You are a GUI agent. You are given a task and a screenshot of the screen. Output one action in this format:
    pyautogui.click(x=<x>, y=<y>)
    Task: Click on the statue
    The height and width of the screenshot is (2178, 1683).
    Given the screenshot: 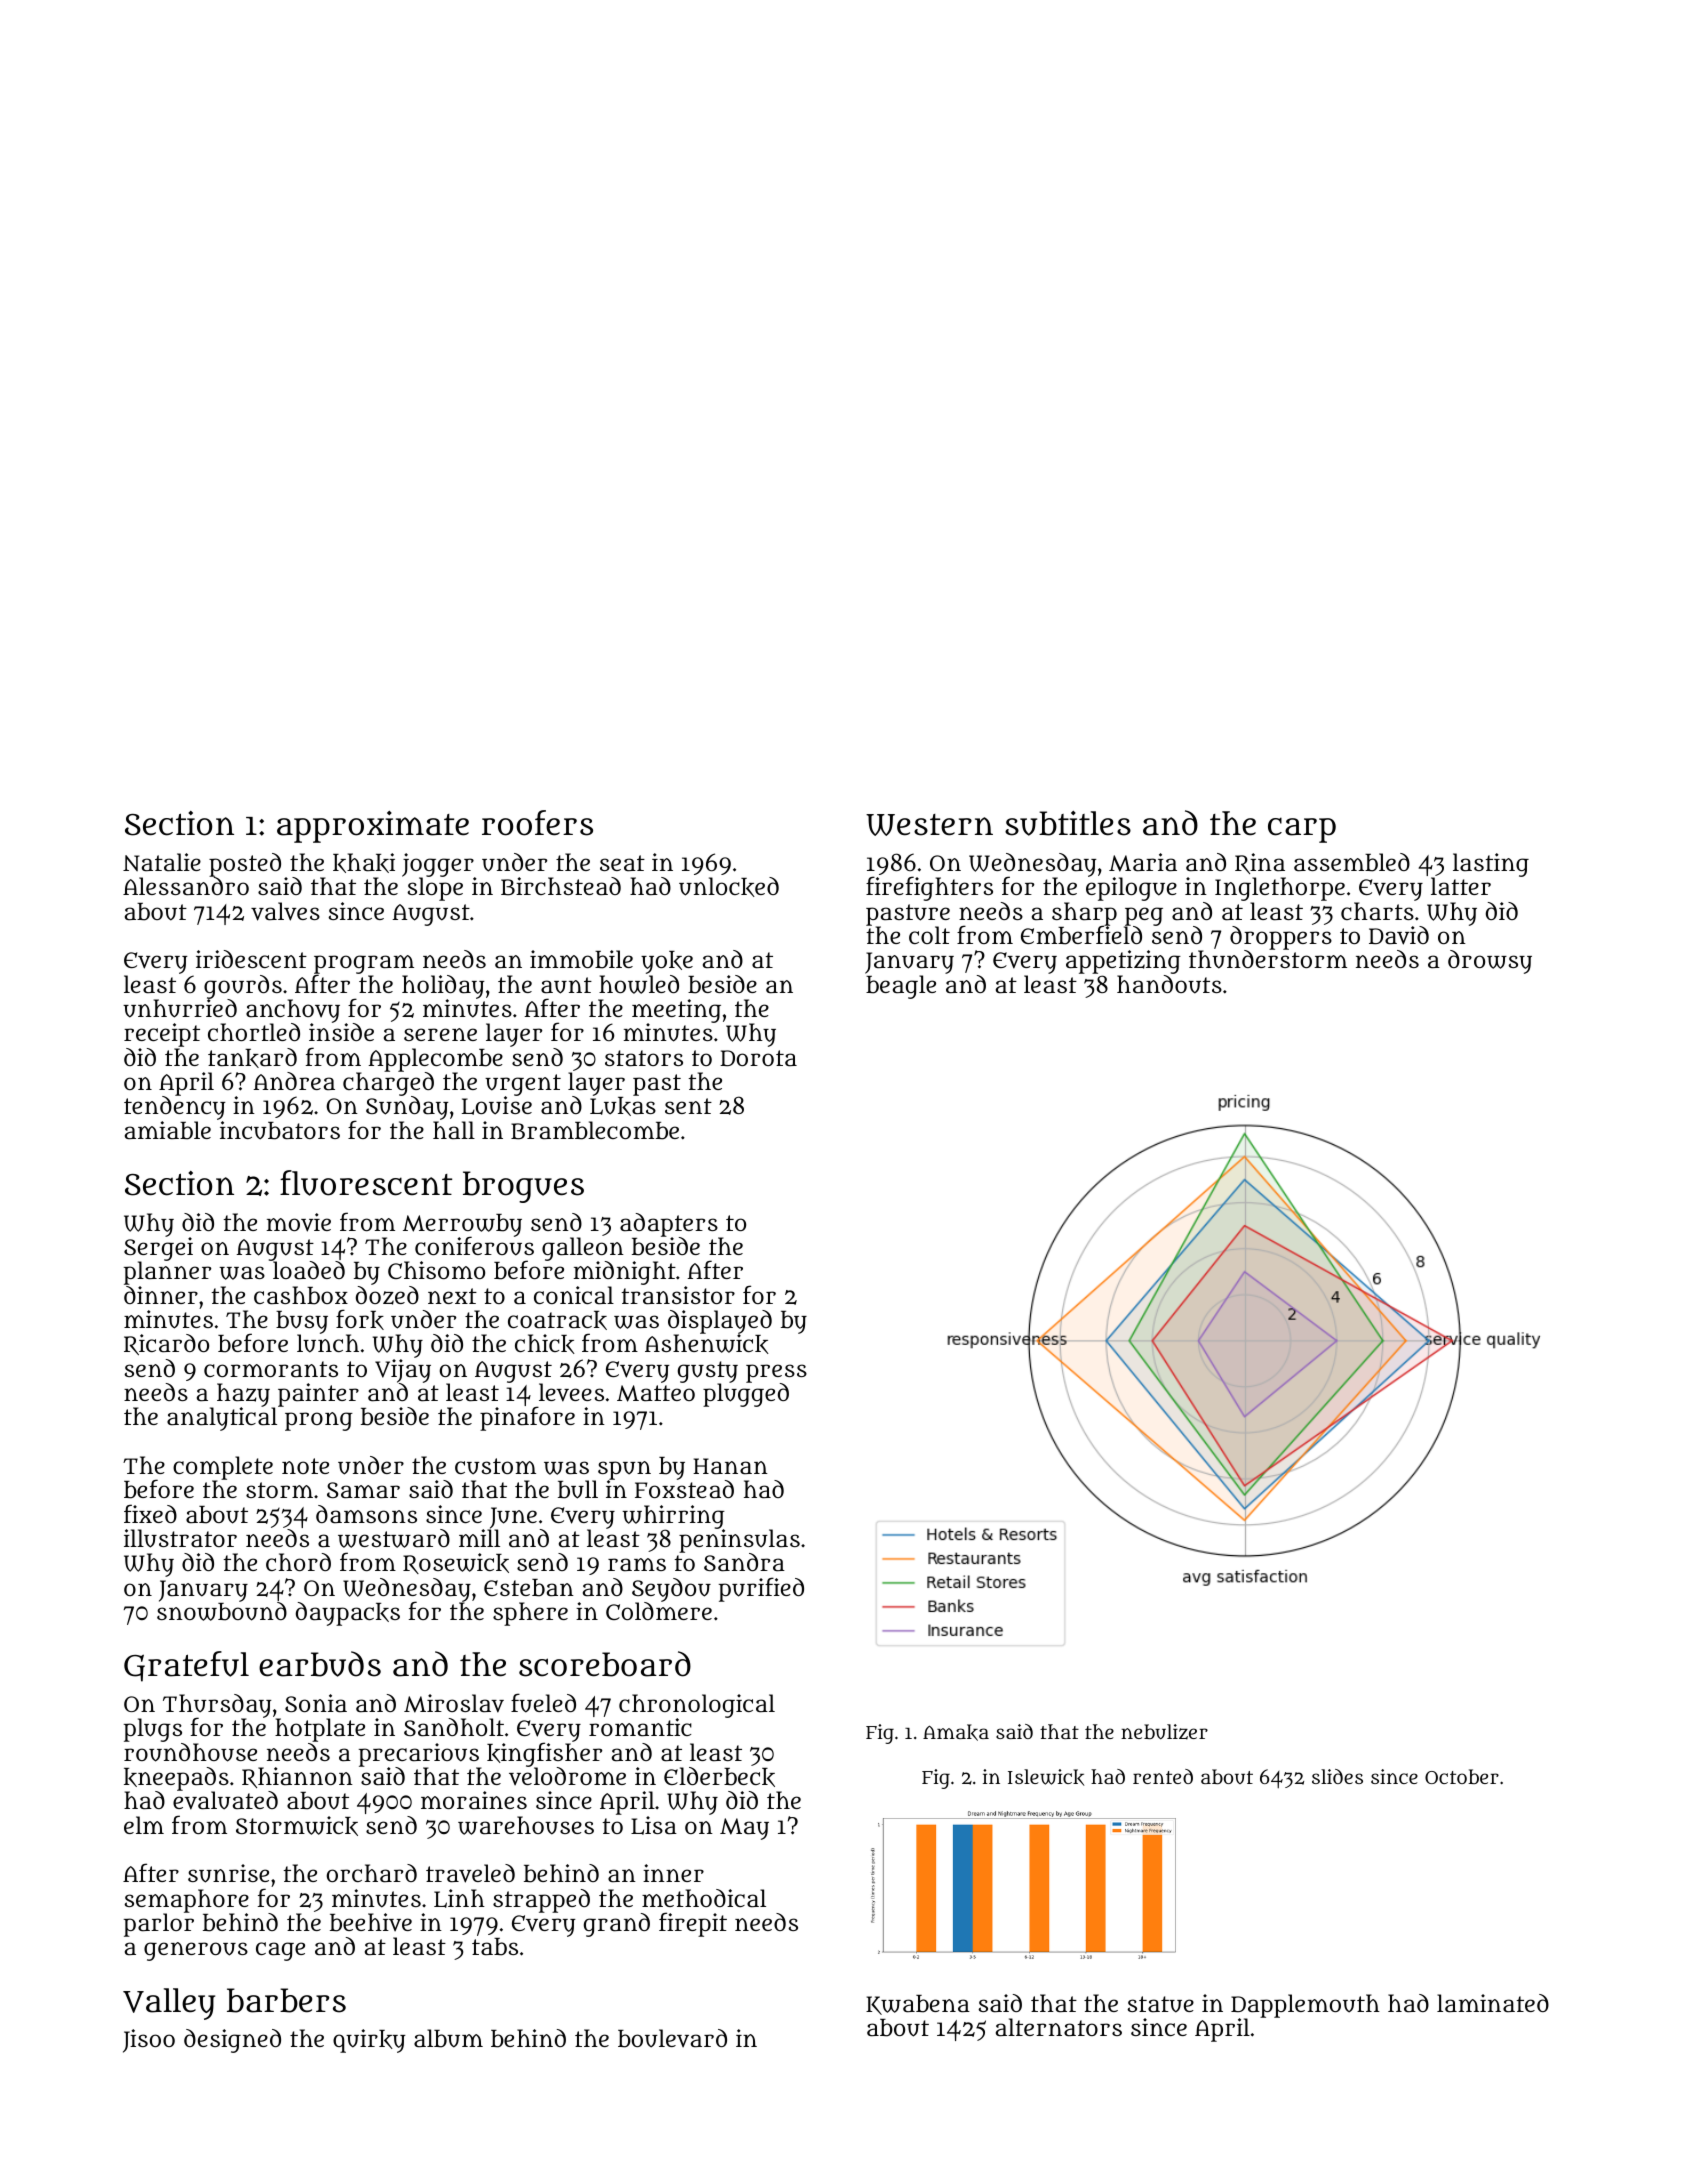 What is the action you would take?
    pyautogui.click(x=1160, y=2004)
